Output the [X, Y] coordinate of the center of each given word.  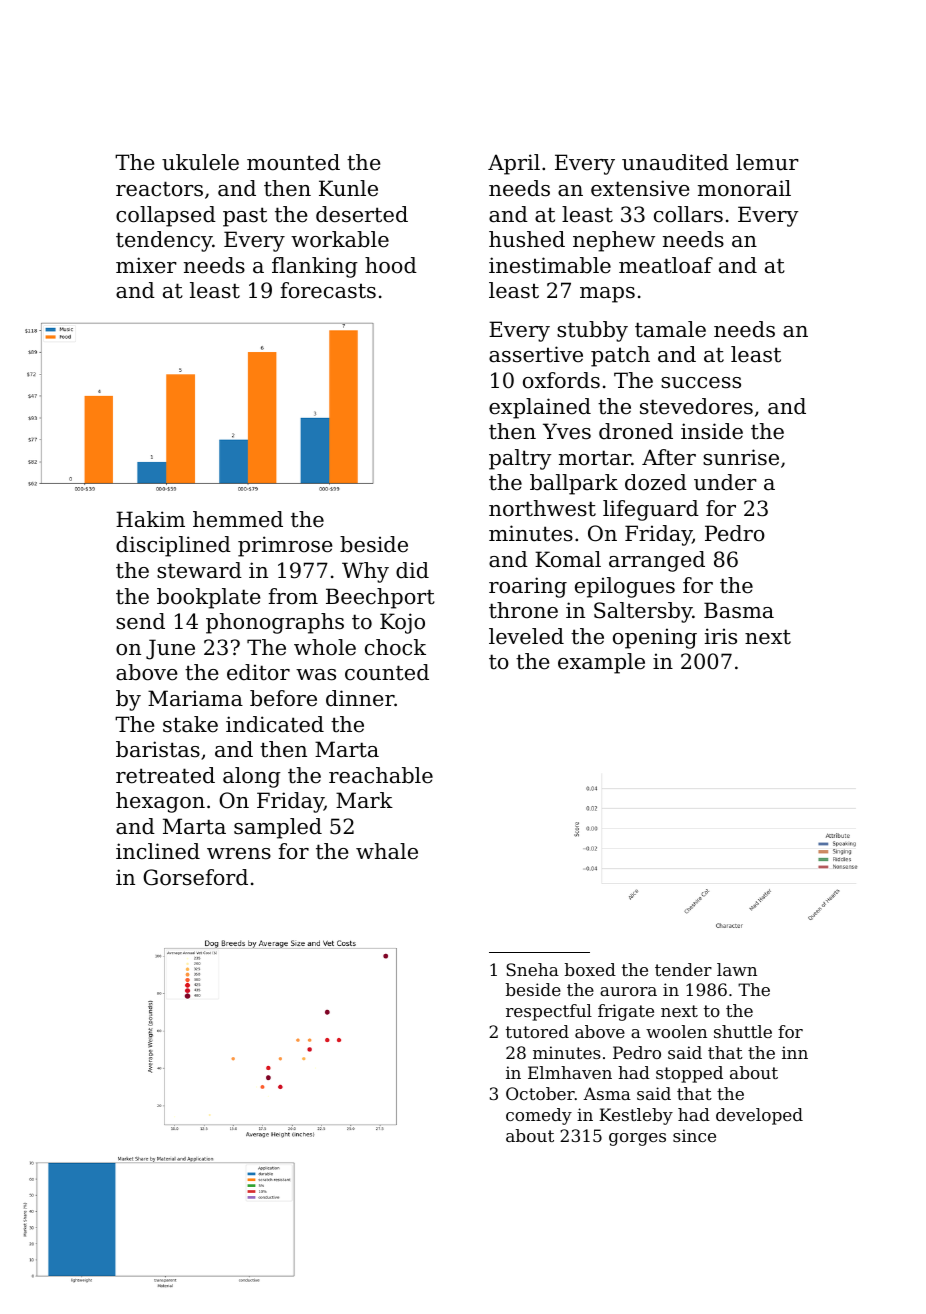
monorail [744, 188]
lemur [767, 162]
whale [387, 851]
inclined [158, 851]
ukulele [200, 162]
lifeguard [651, 510]
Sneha [532, 969]
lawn [737, 969]
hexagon [160, 802]
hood [391, 265]
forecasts [328, 290]
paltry [520, 459]
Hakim [150, 519]
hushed [527, 239]
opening [655, 638]
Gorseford [195, 877]
